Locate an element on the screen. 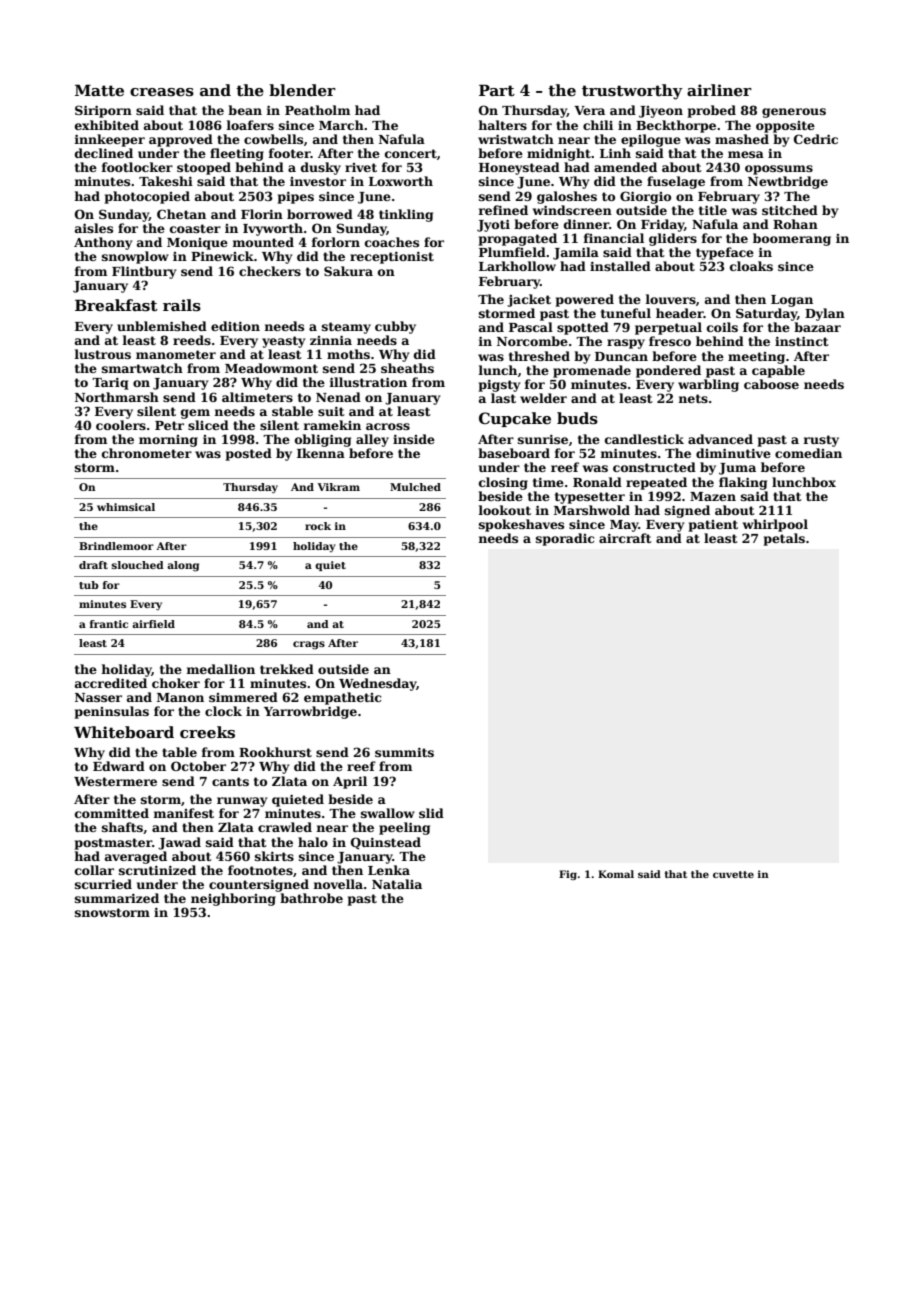 Image resolution: width=924 pixels, height=1308 pixels. cubby is located at coordinates (395, 327).
